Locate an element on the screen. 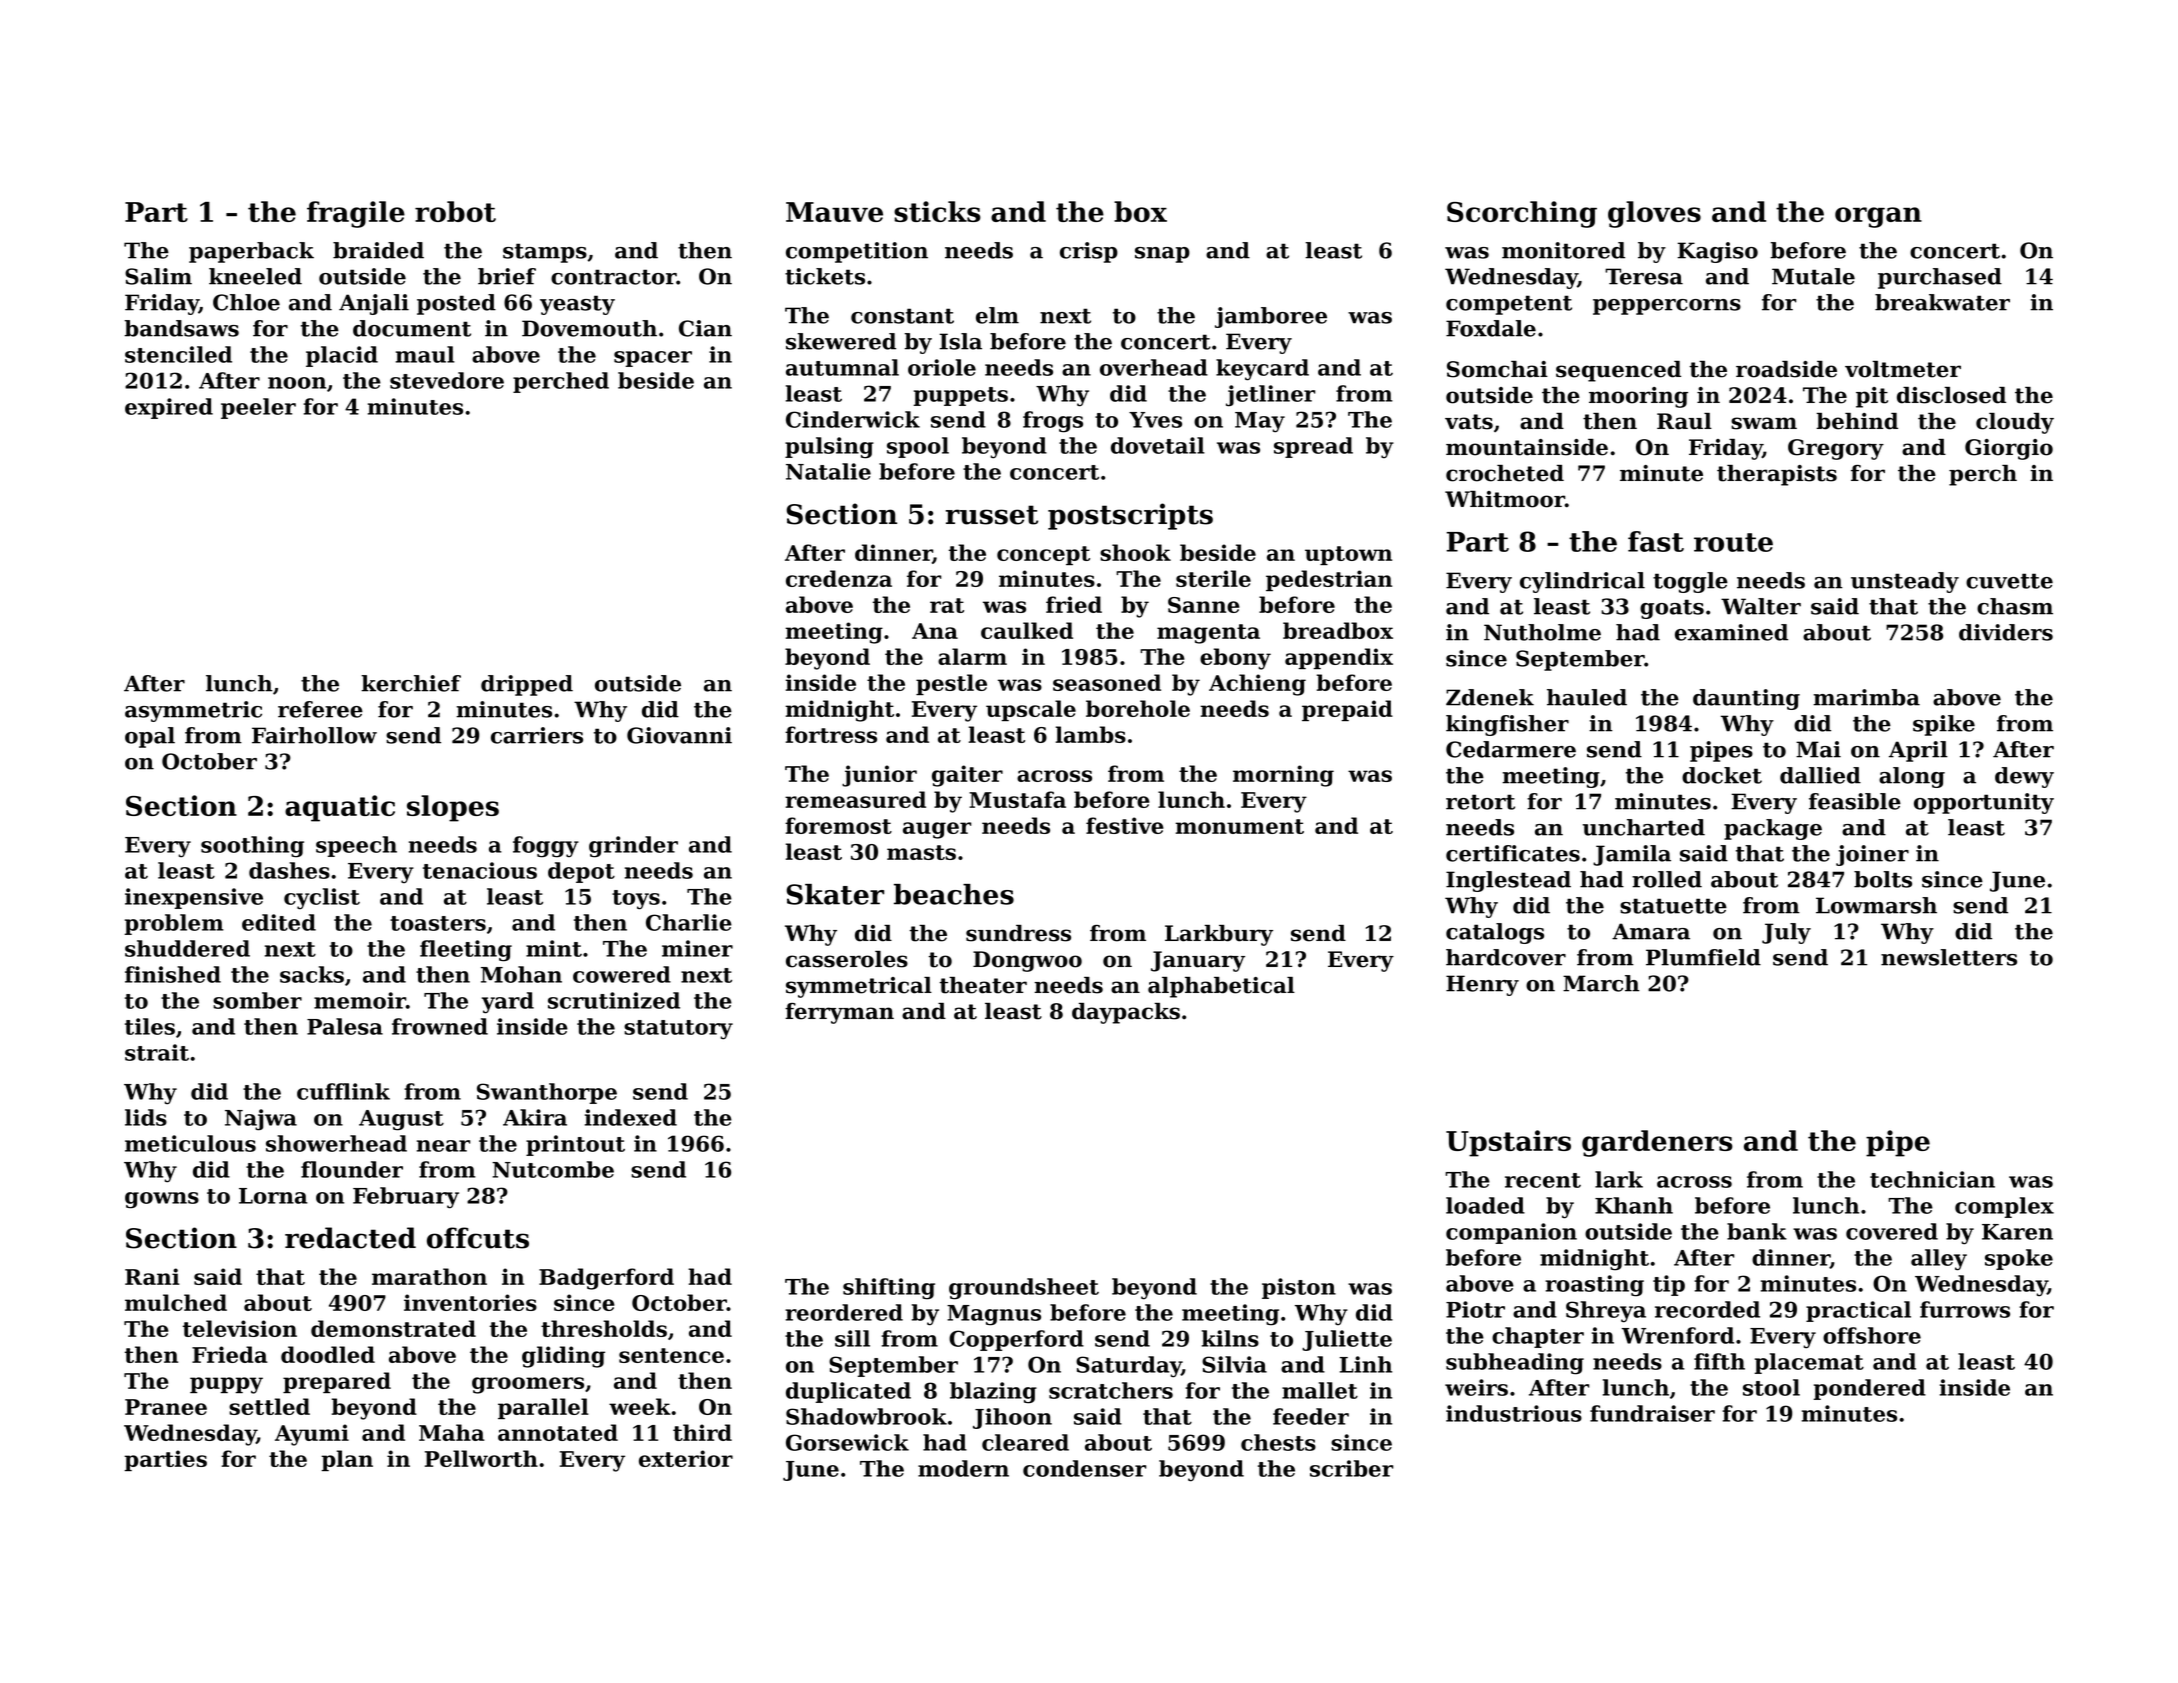  Badgerford is located at coordinates (606, 1279).
